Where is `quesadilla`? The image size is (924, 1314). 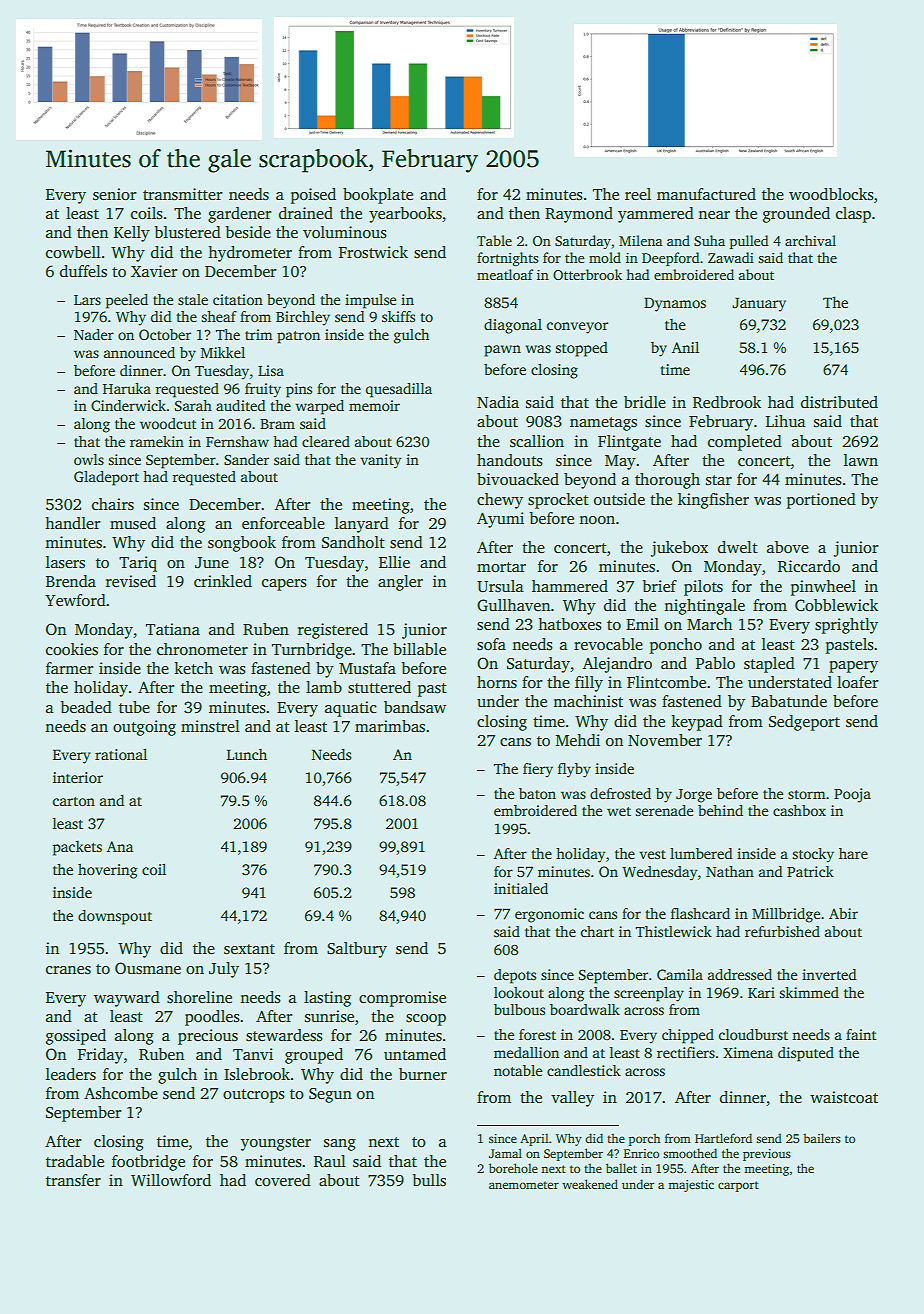 quesadilla is located at coordinates (399, 390).
